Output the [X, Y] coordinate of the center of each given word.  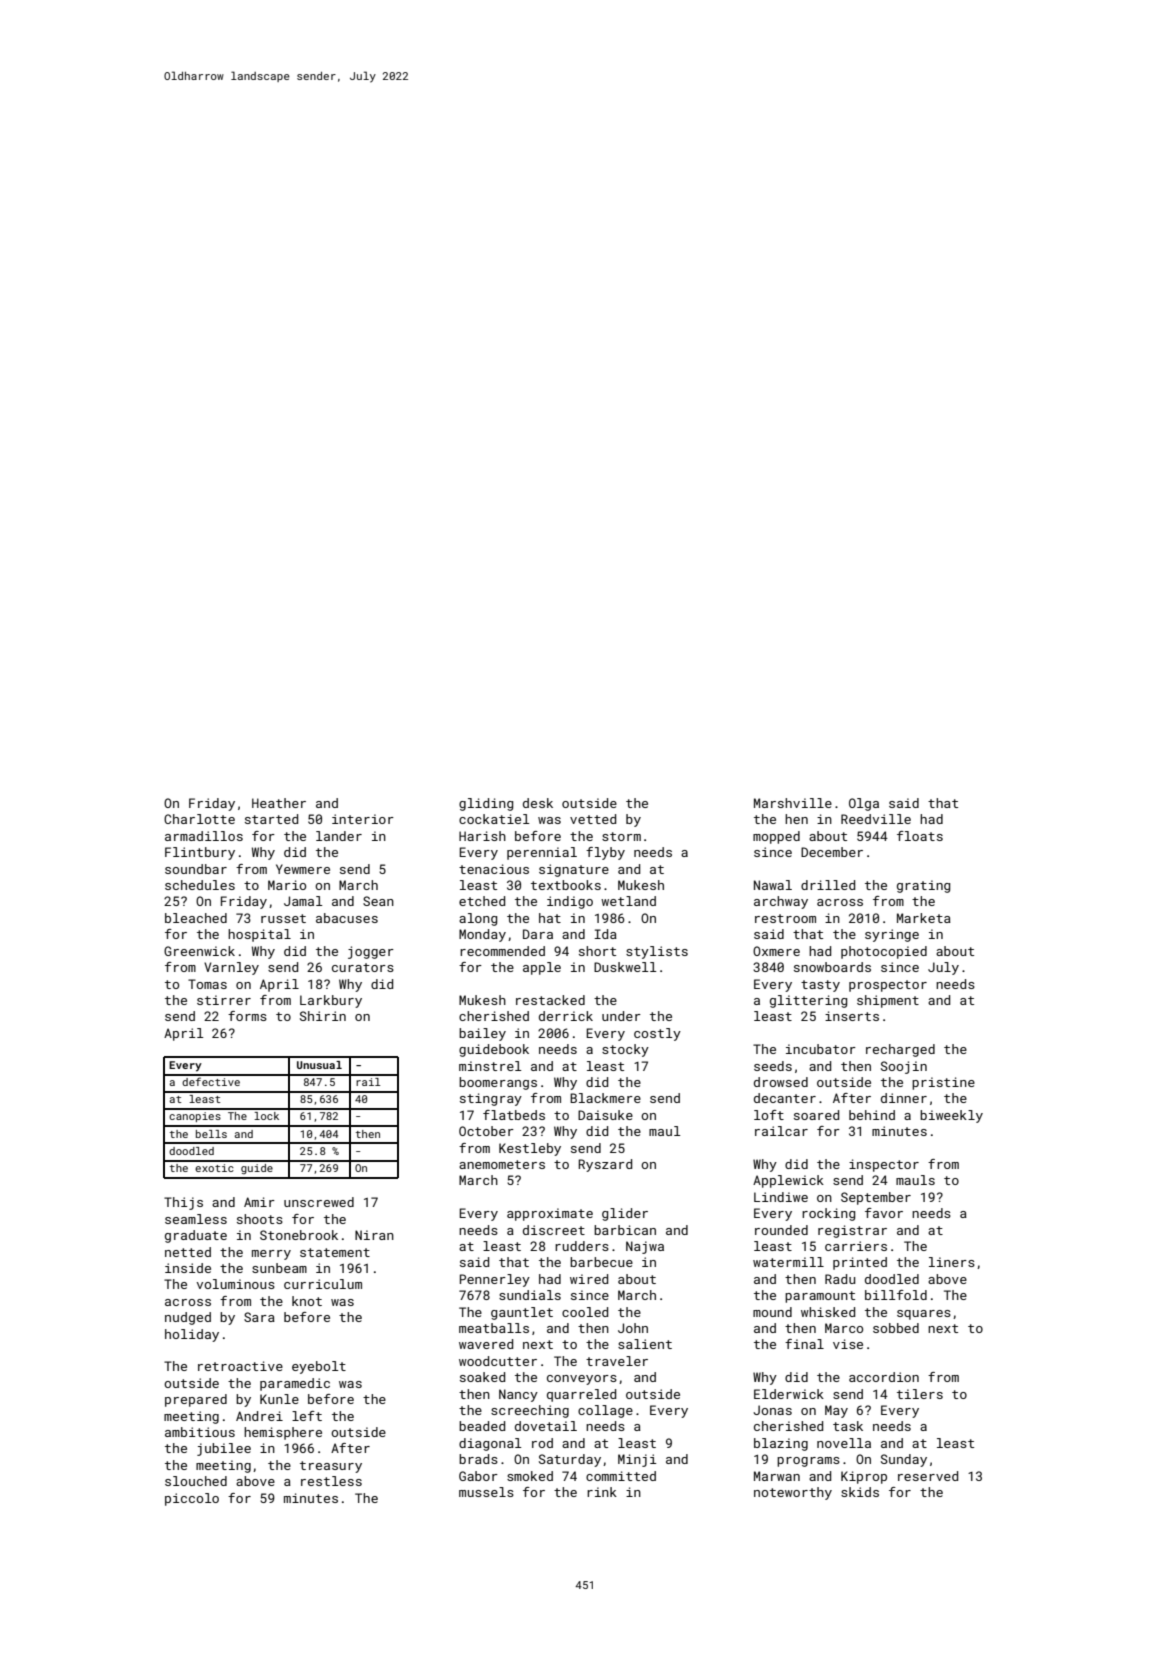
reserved [928, 1476]
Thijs [183, 1203]
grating [923, 886]
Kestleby [530, 1149]
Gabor [478, 1476]
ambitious [200, 1432]
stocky [625, 1050]
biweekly [951, 1116]
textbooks [566, 885]
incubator [821, 1049]
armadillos [204, 836]
